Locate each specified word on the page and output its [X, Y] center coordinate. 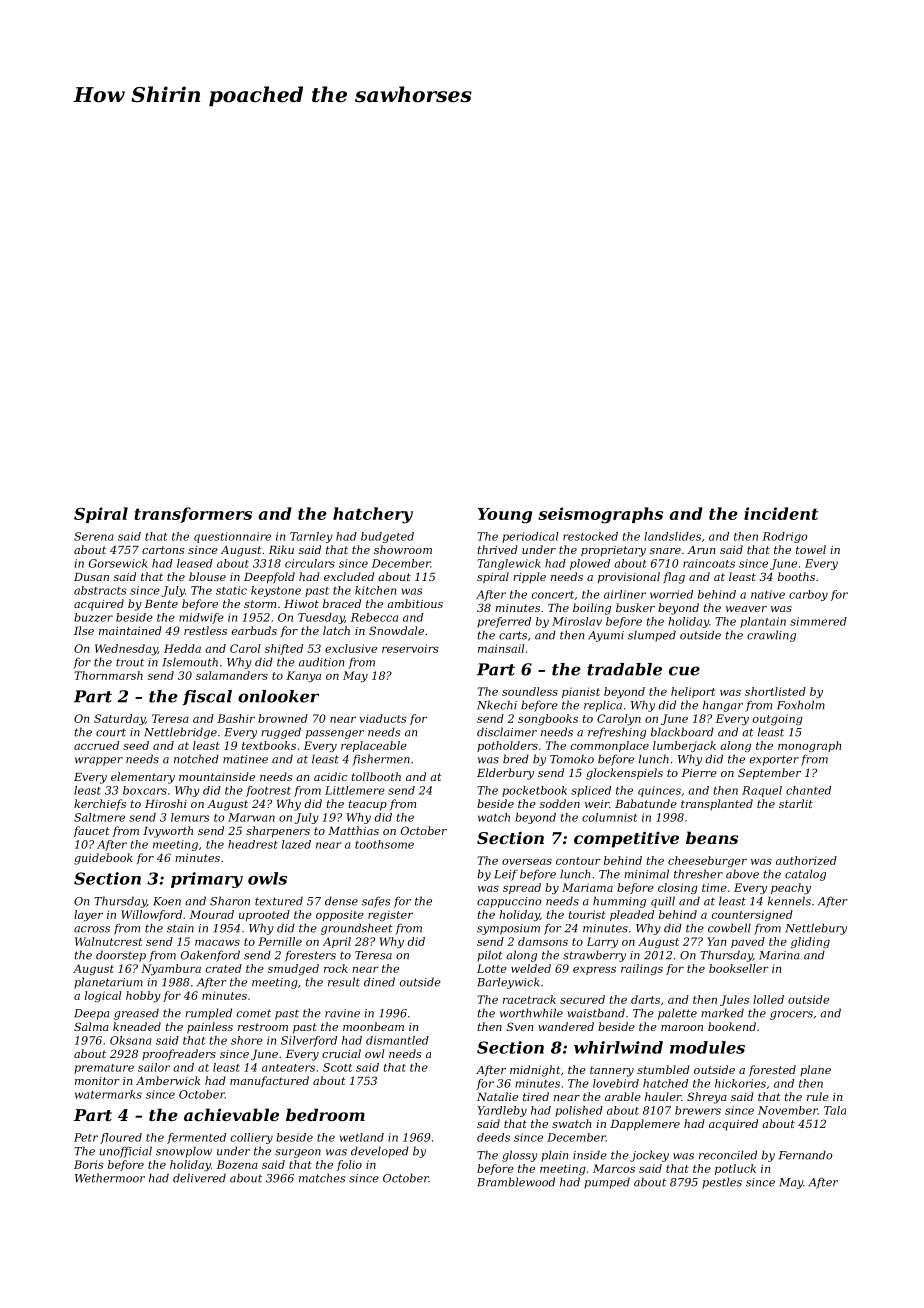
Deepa [92, 1014]
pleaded [632, 915]
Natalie [497, 1096]
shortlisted [775, 691]
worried [671, 594]
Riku [281, 549]
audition [321, 662]
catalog [805, 875]
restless [205, 630]
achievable [231, 1114]
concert [553, 595]
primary [207, 880]
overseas [527, 862]
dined [379, 982]
